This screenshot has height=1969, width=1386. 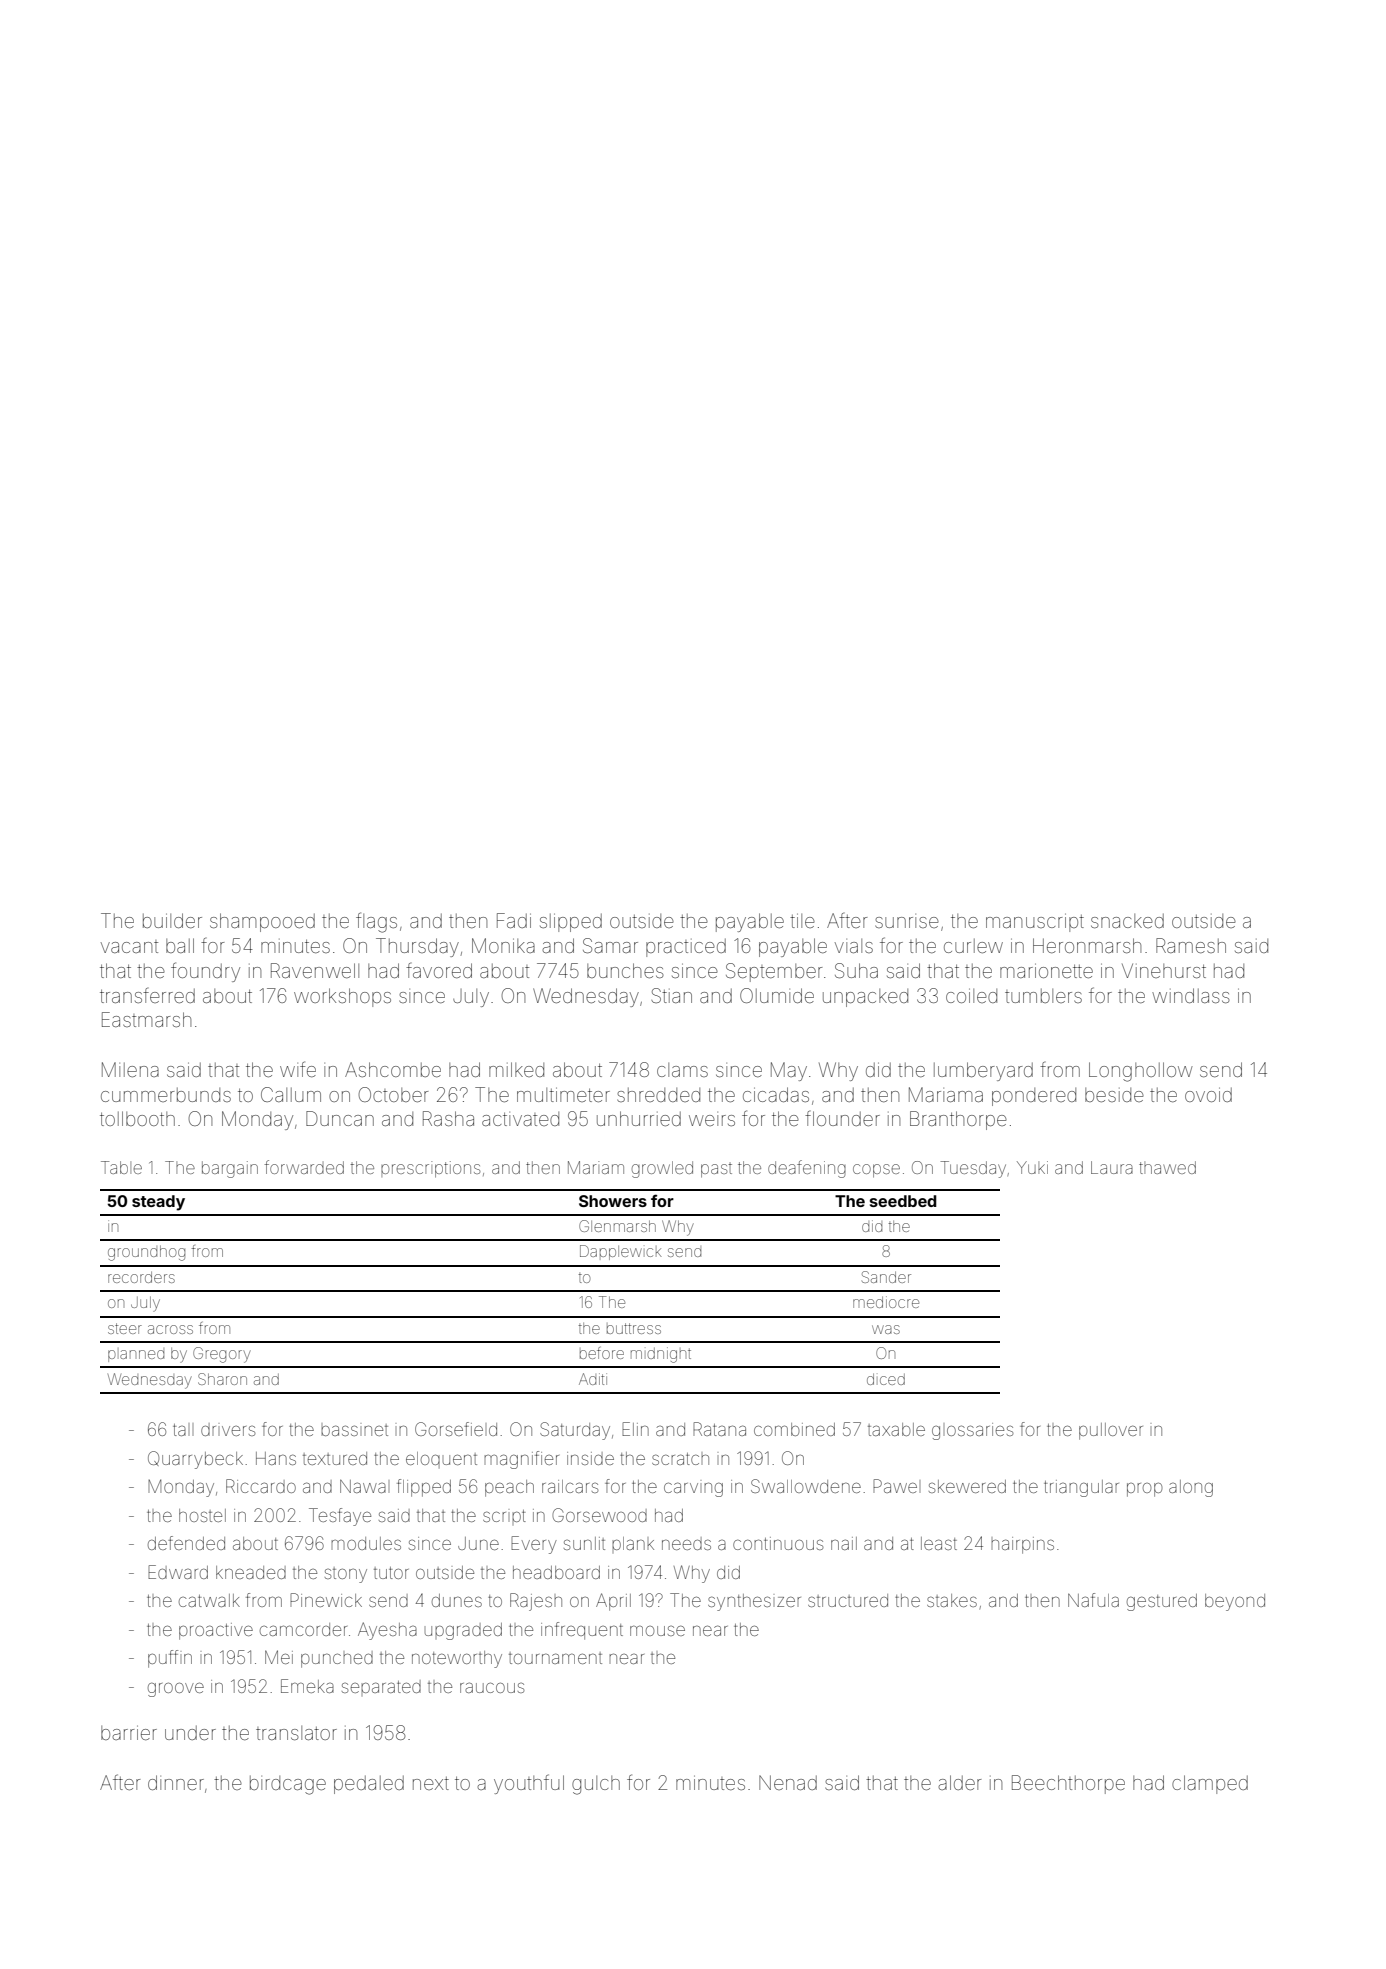 I want to click on Ramesh, so click(x=1191, y=945).
